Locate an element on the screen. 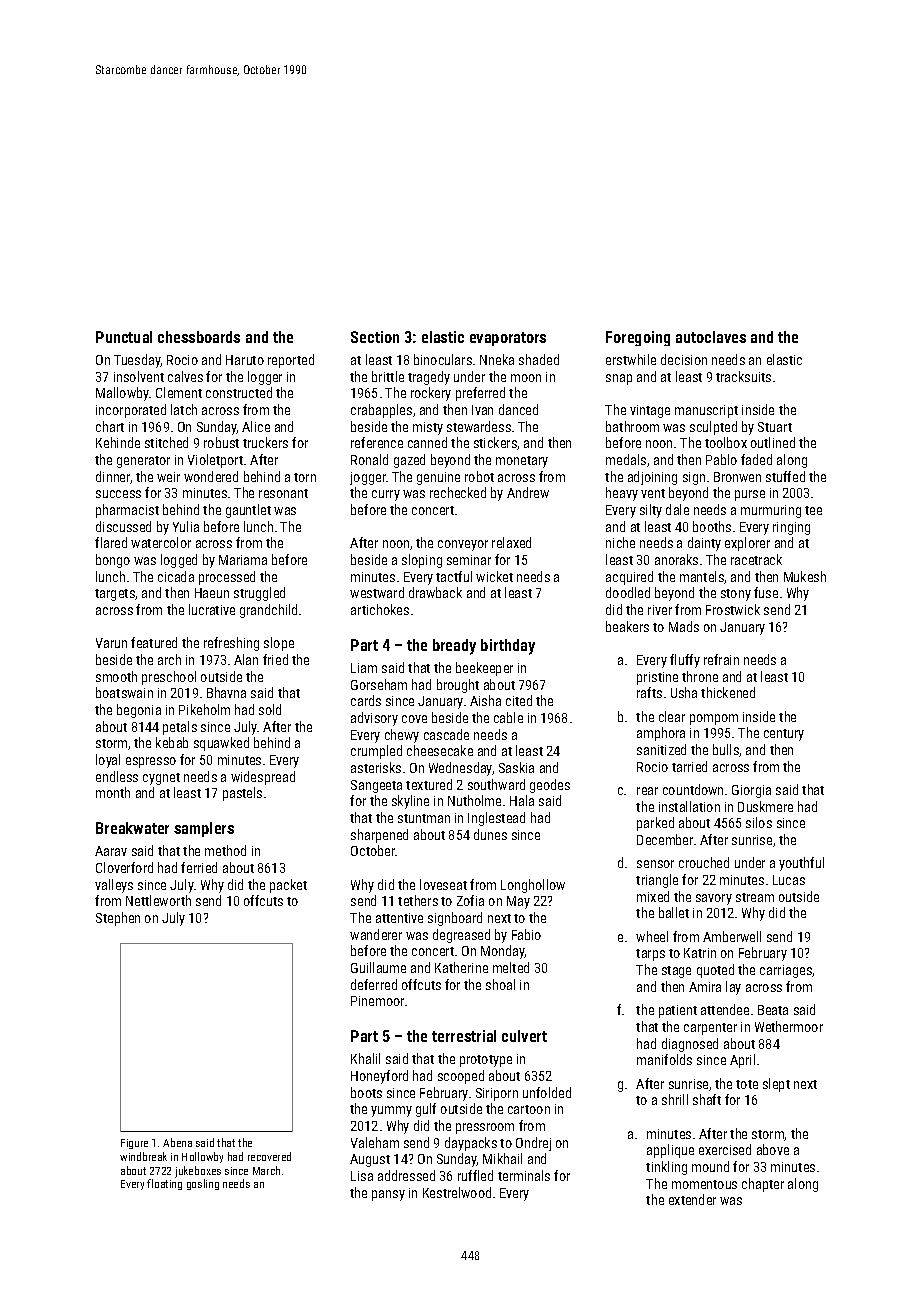  carriages is located at coordinates (786, 971).
